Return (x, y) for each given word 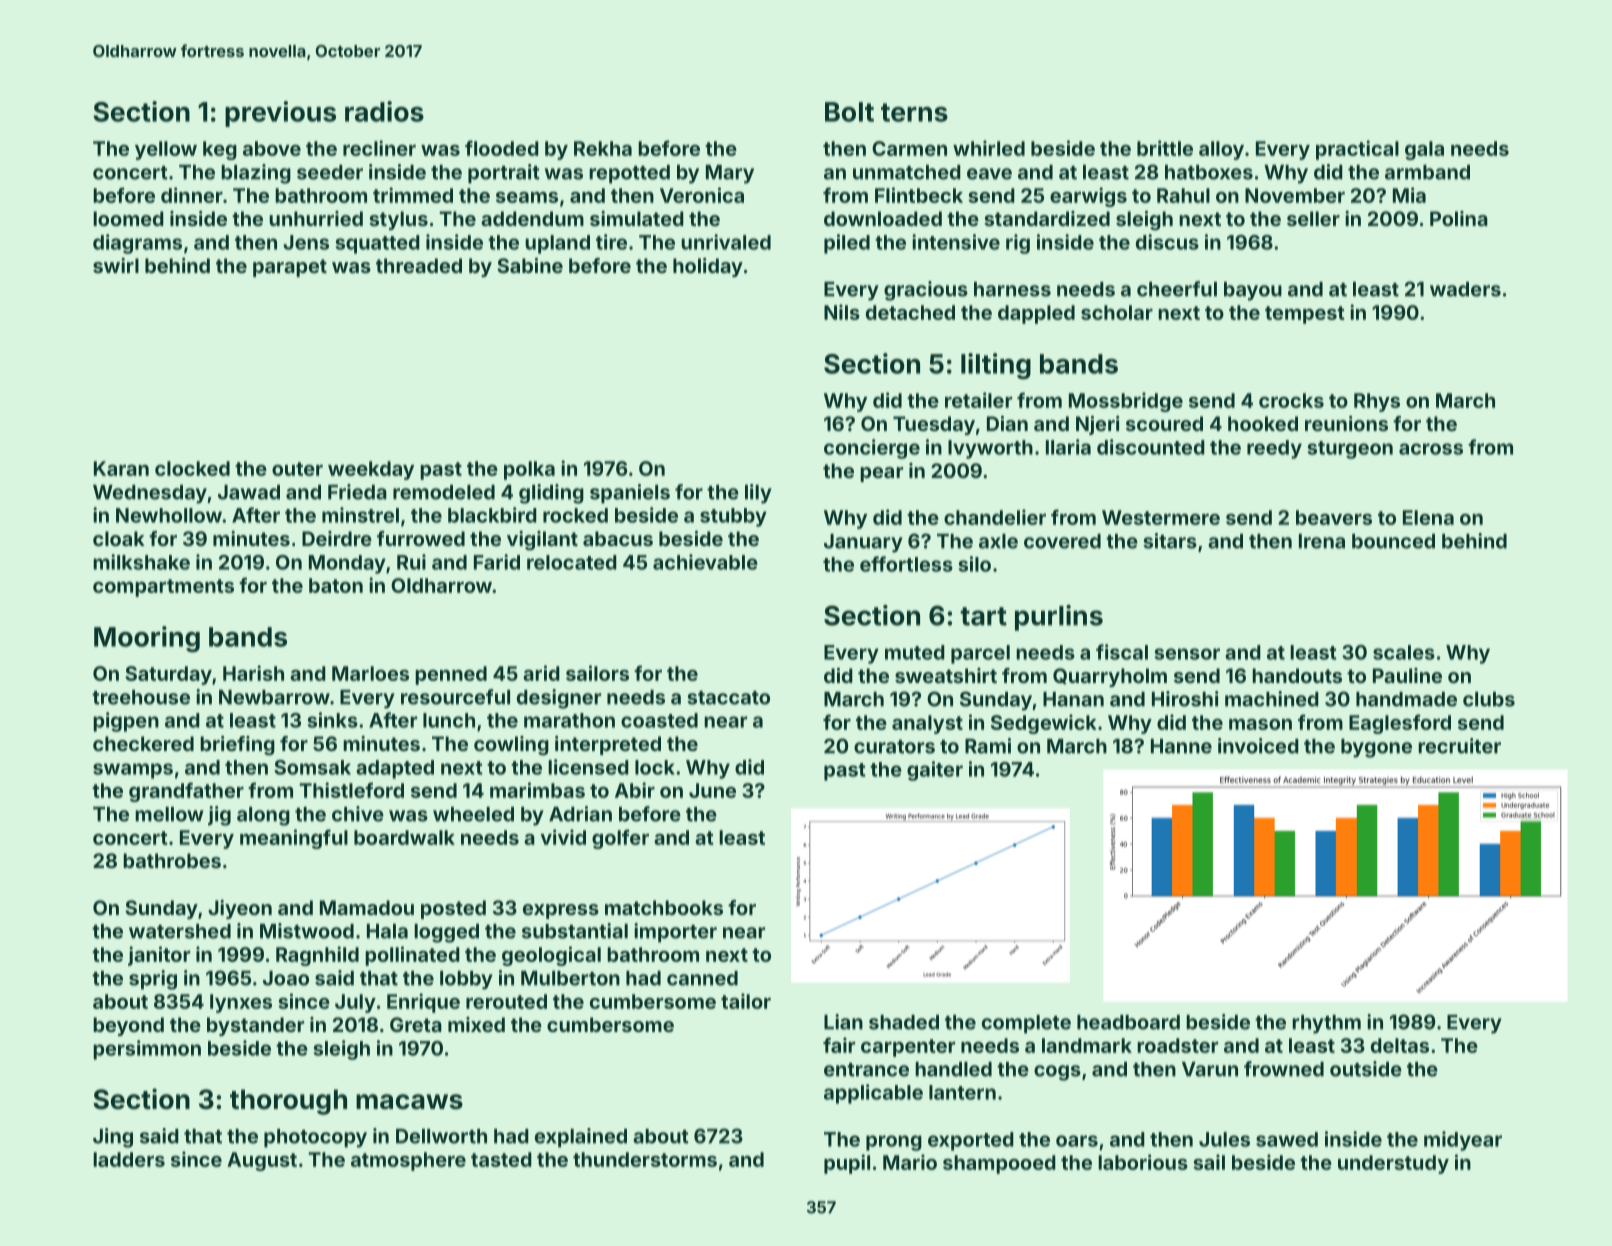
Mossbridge (1126, 402)
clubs (1489, 699)
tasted (501, 1159)
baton (336, 585)
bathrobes (172, 860)
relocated (572, 562)
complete (1026, 1024)
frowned (1284, 1069)
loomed (128, 218)
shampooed (999, 1164)
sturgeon (1350, 450)
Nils (842, 312)
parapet (290, 268)
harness (1012, 289)
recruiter (1459, 746)
